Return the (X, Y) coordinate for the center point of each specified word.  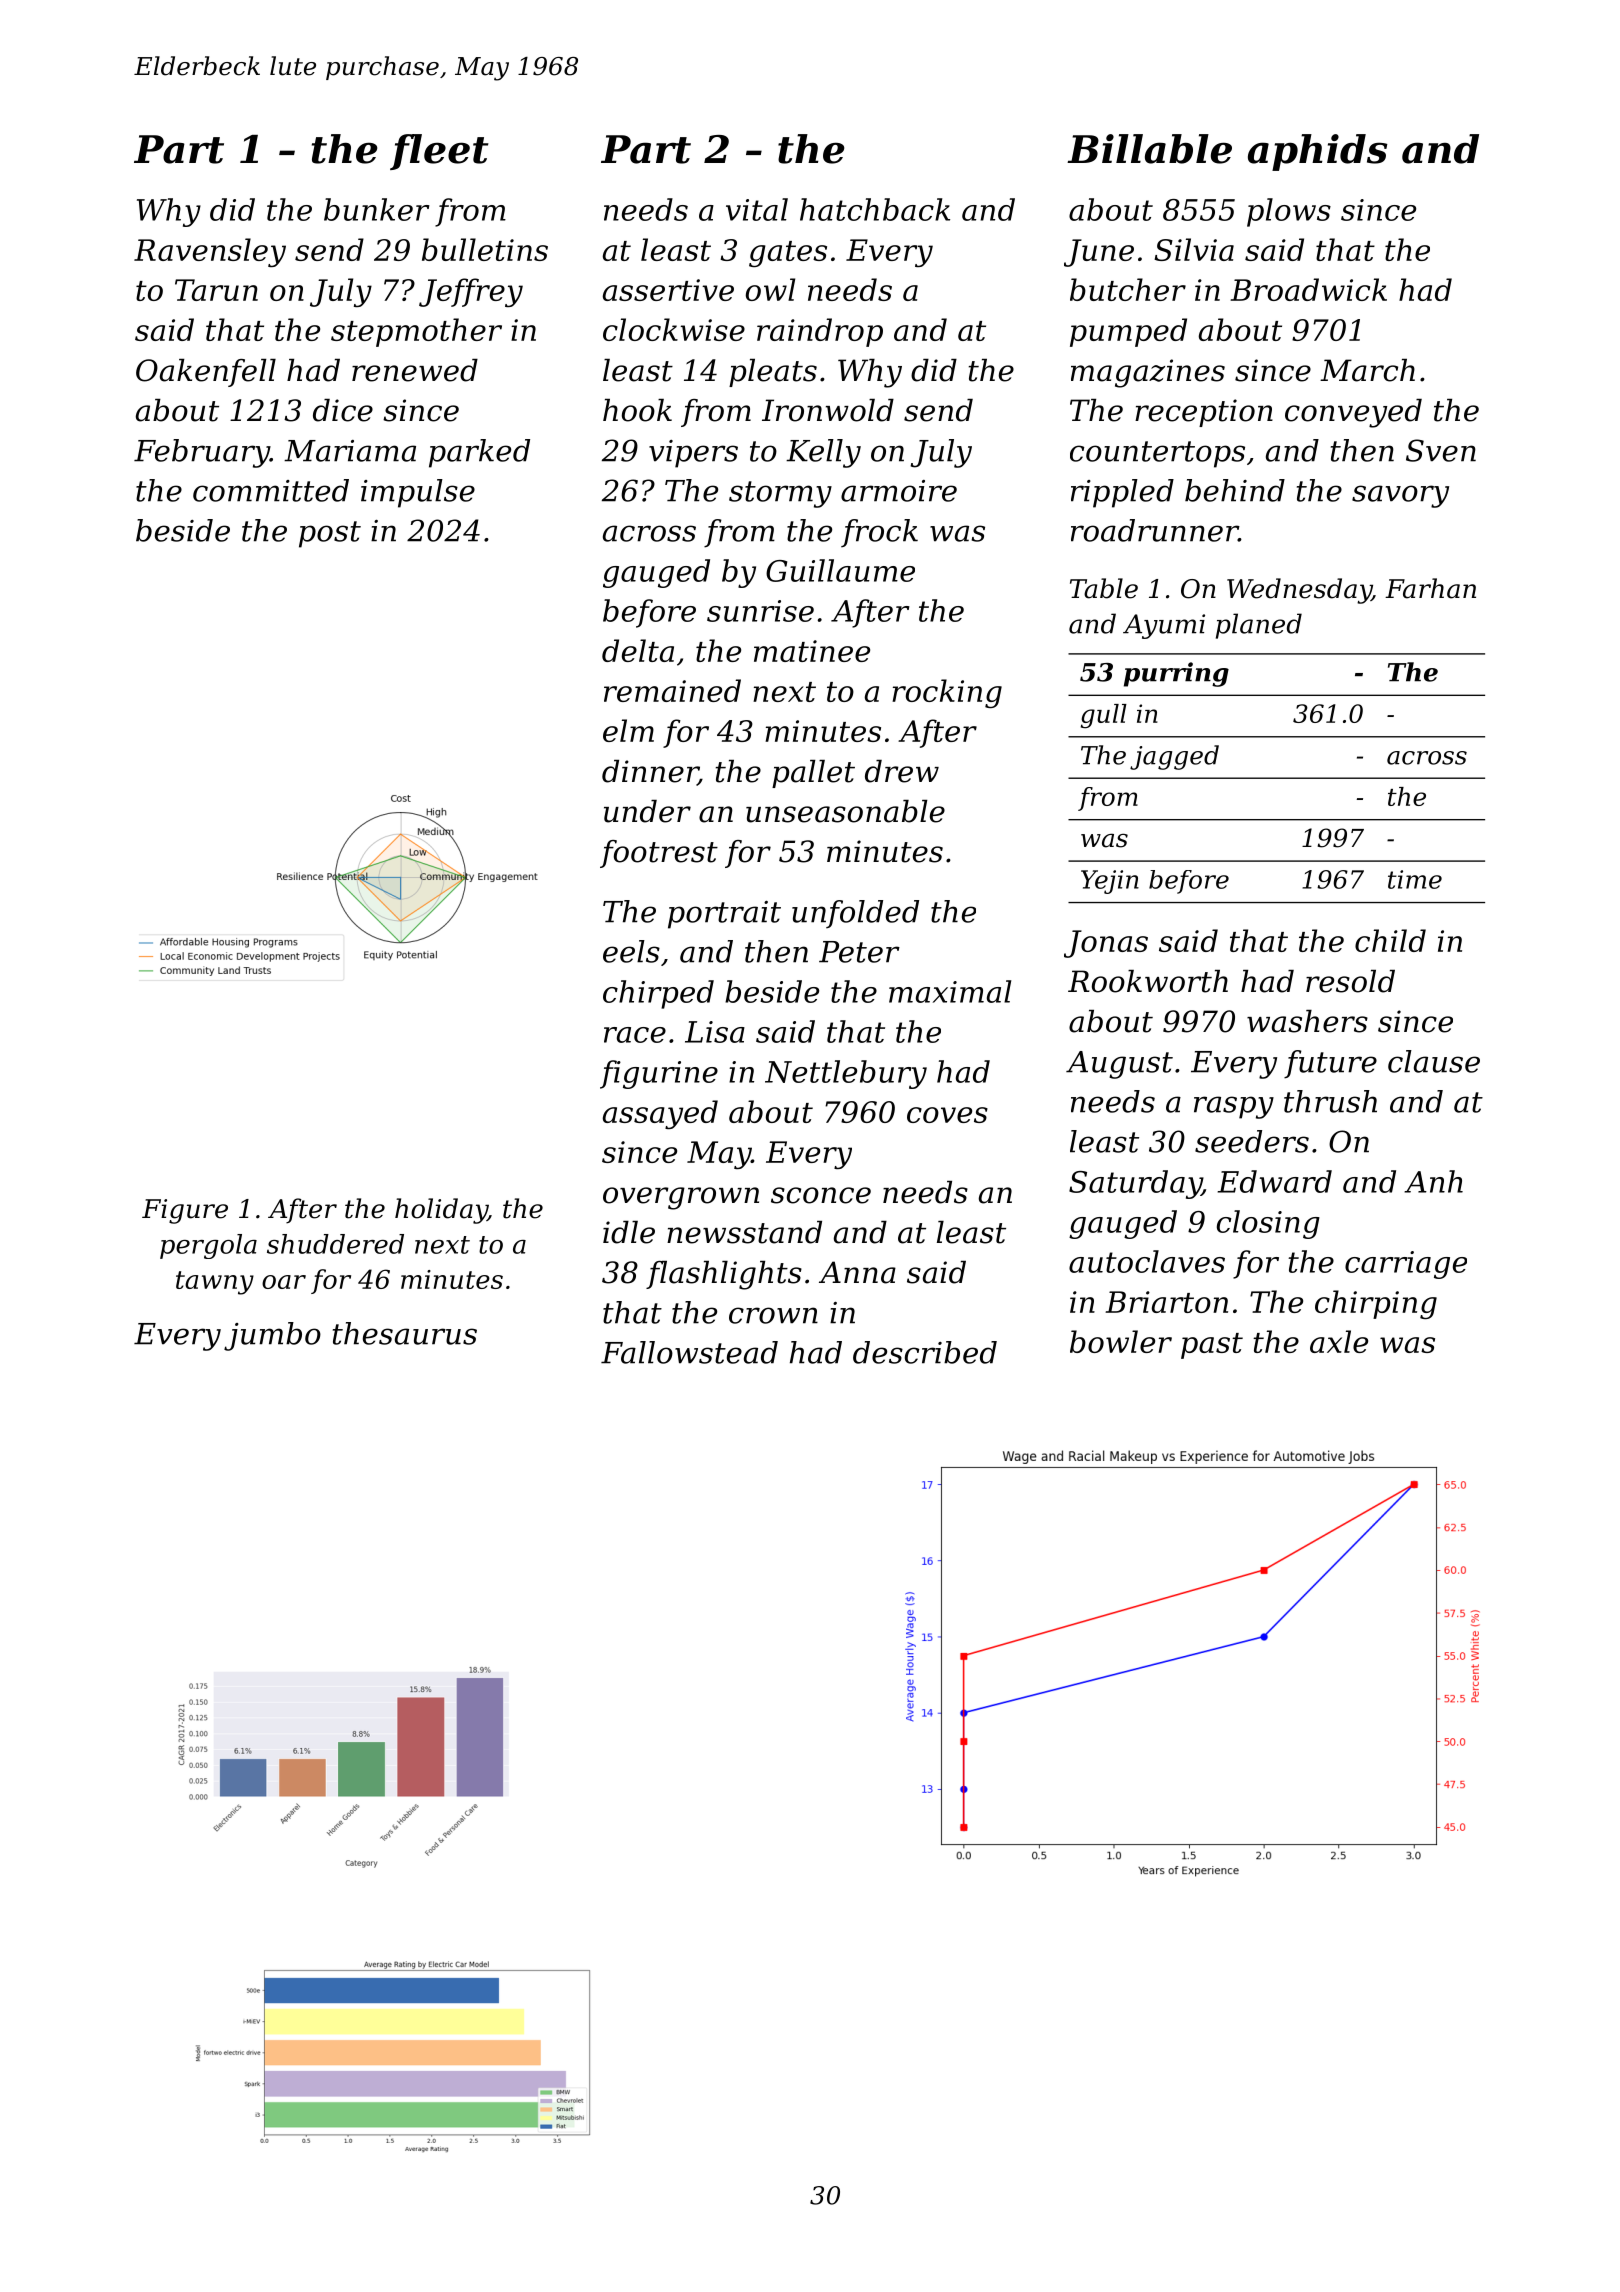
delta (638, 650)
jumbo (272, 1336)
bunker (377, 209)
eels (631, 951)
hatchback (875, 209)
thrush (1330, 1101)
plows (1289, 212)
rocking (947, 693)
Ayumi (1164, 626)
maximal (950, 991)
